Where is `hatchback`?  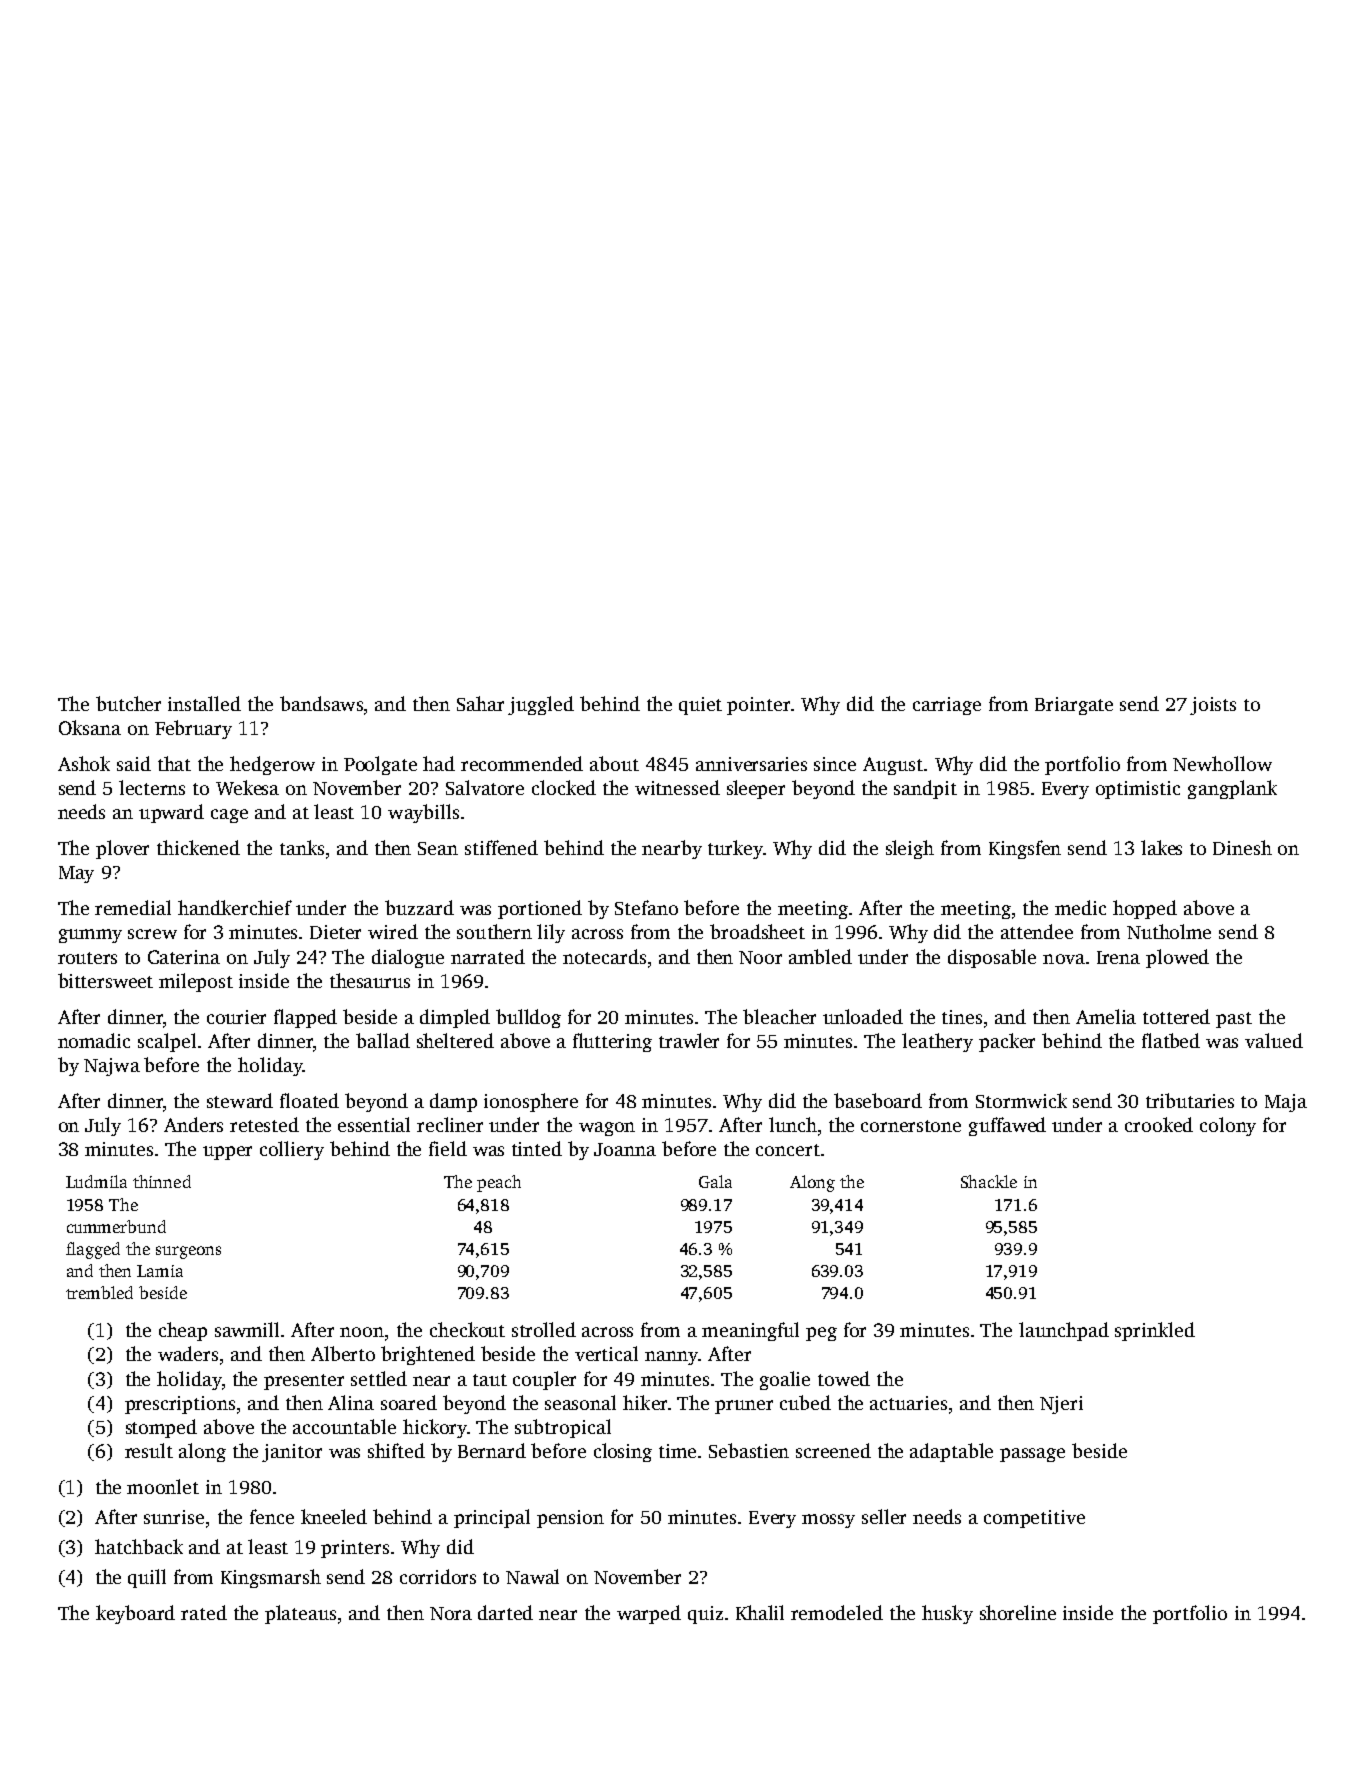 hatchback is located at coordinates (139, 1546).
